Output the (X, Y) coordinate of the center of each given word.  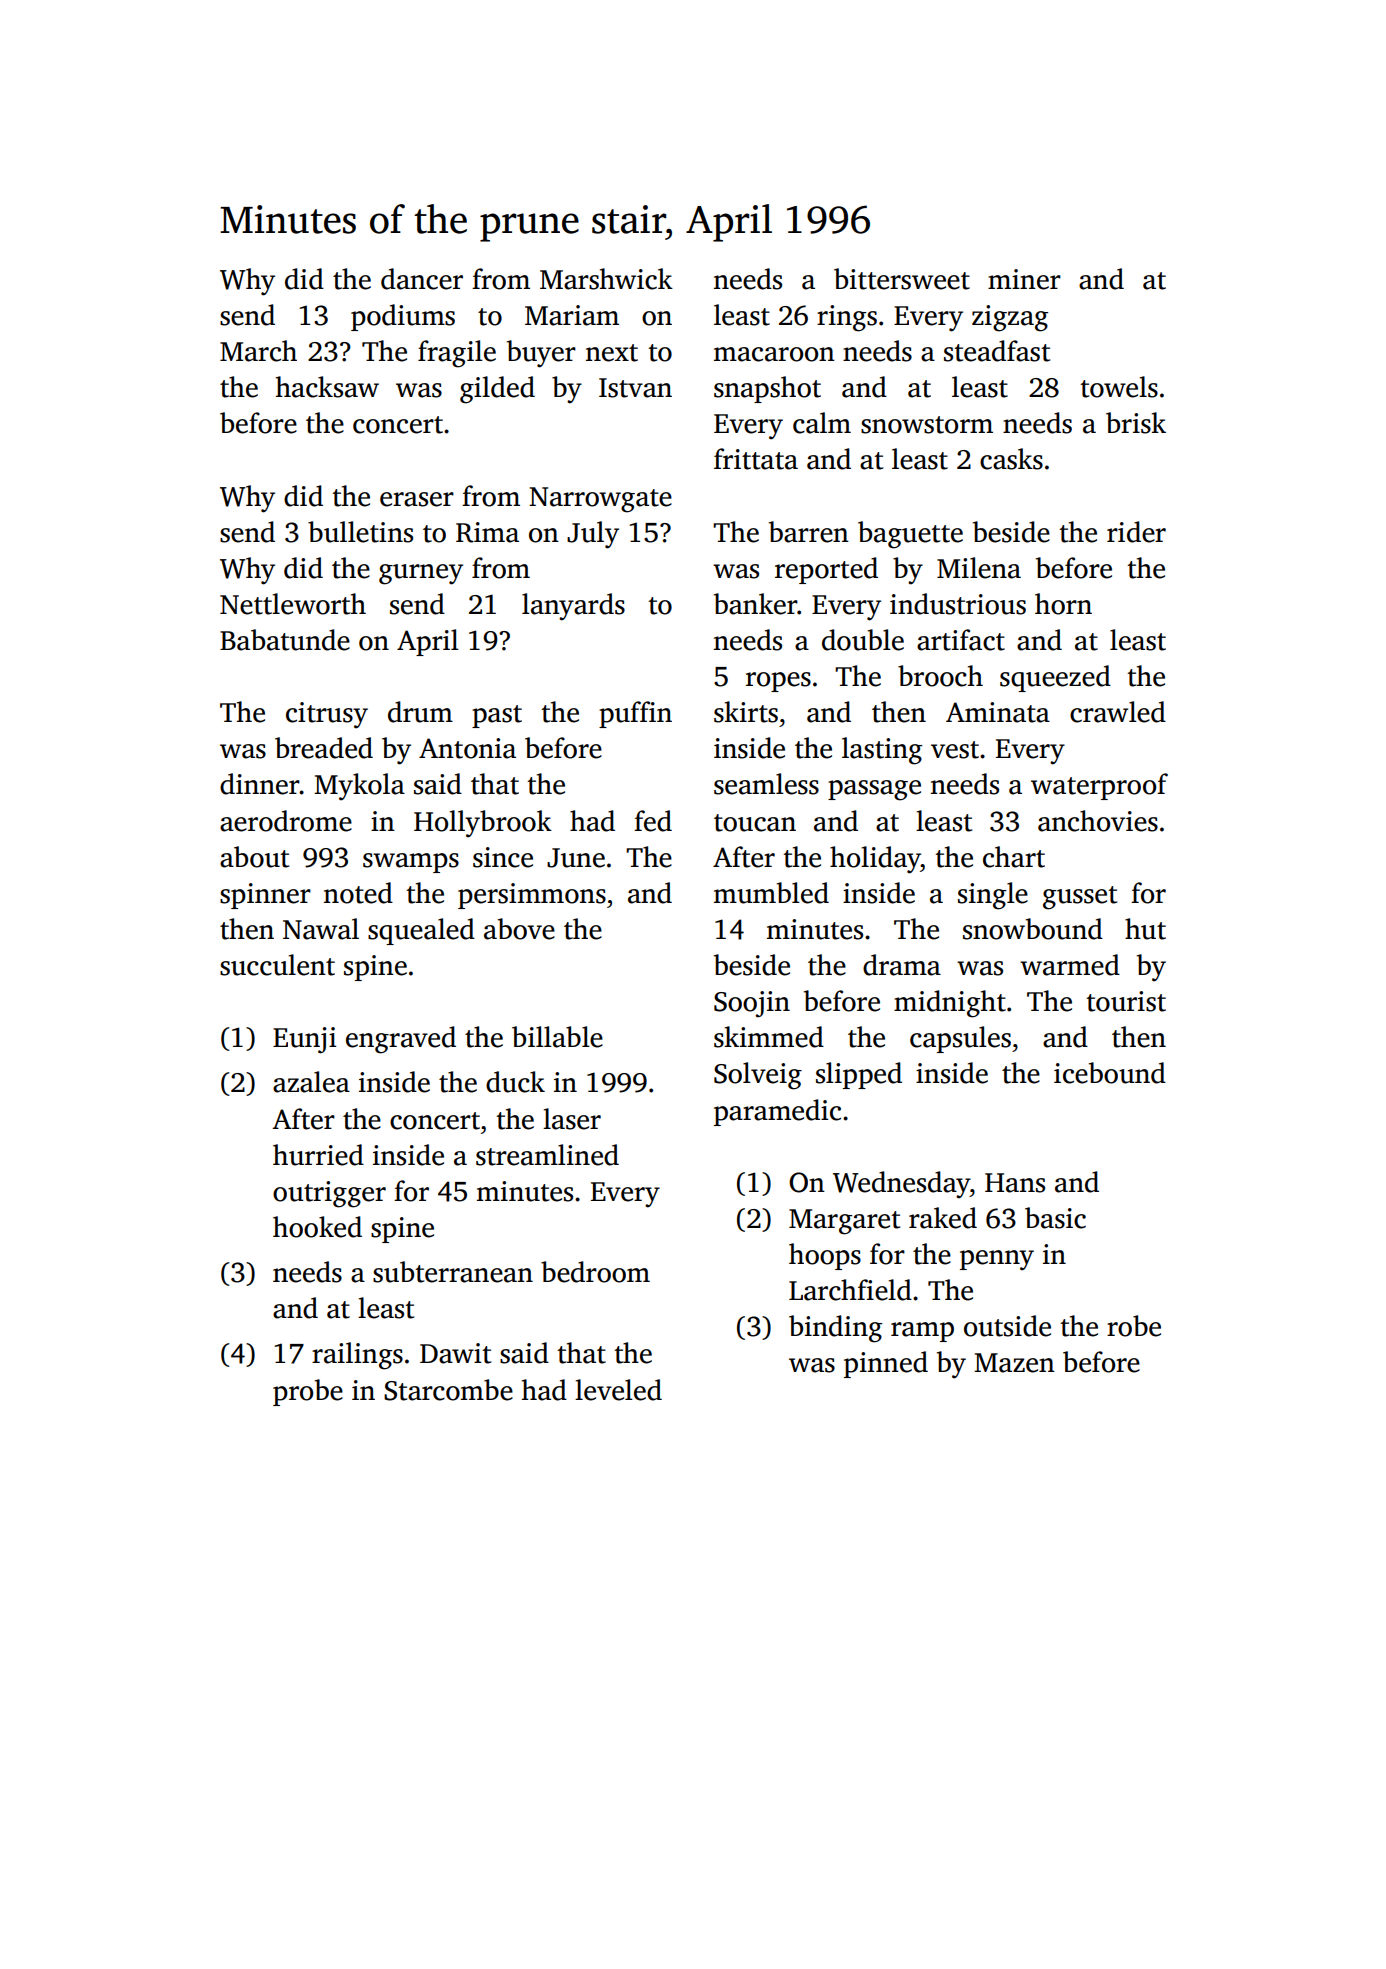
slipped (859, 1075)
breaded (324, 748)
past (497, 716)
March (258, 351)
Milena (979, 568)
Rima (487, 532)
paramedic (777, 1112)
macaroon (774, 354)
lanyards (573, 607)
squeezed (1055, 678)
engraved (401, 1040)
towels (1119, 387)
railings (357, 1356)
